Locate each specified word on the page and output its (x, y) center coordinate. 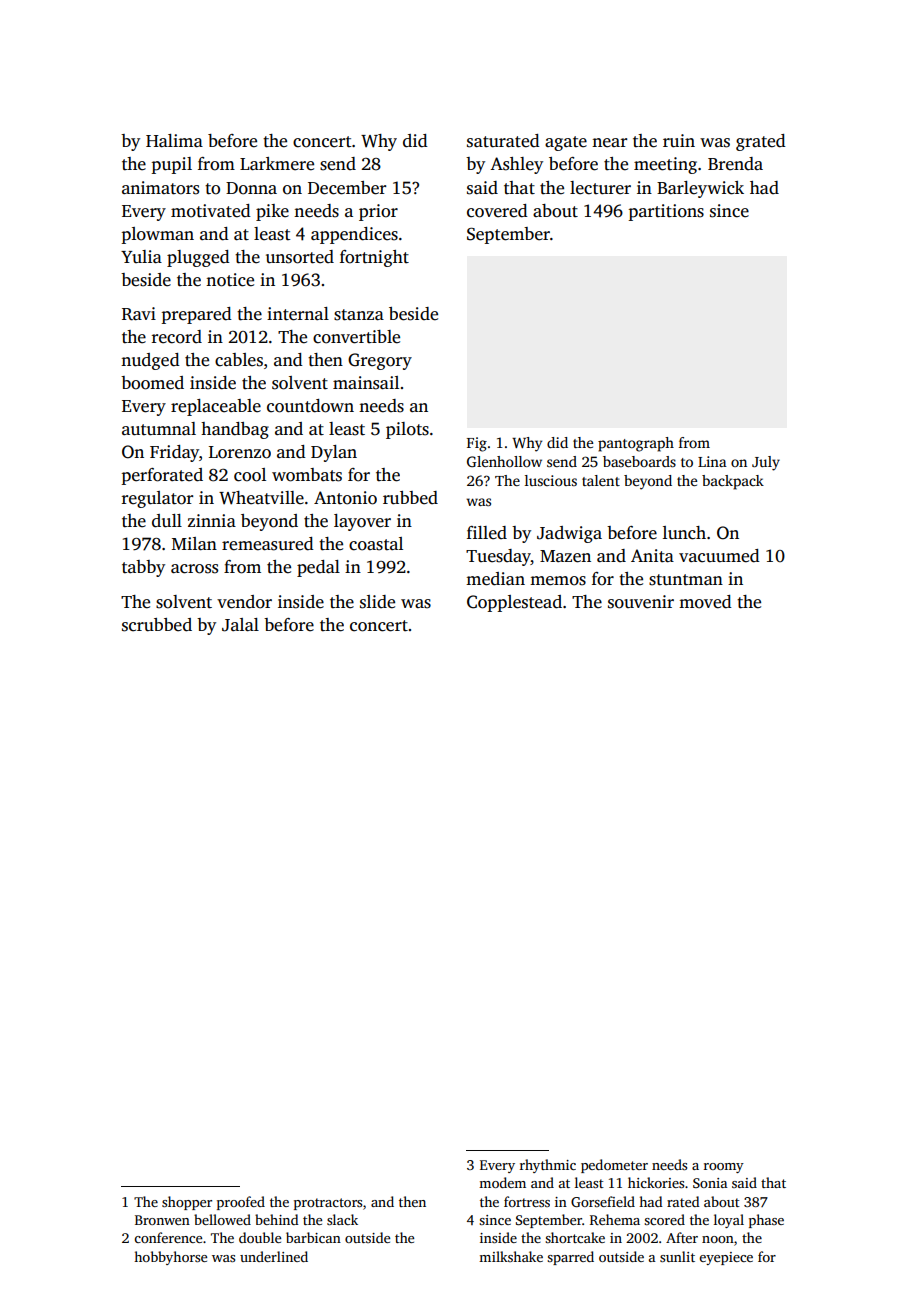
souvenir (641, 602)
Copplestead (514, 603)
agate (566, 143)
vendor (244, 602)
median (495, 579)
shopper (187, 1203)
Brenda (735, 164)
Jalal (240, 625)
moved (705, 602)
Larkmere (277, 164)
